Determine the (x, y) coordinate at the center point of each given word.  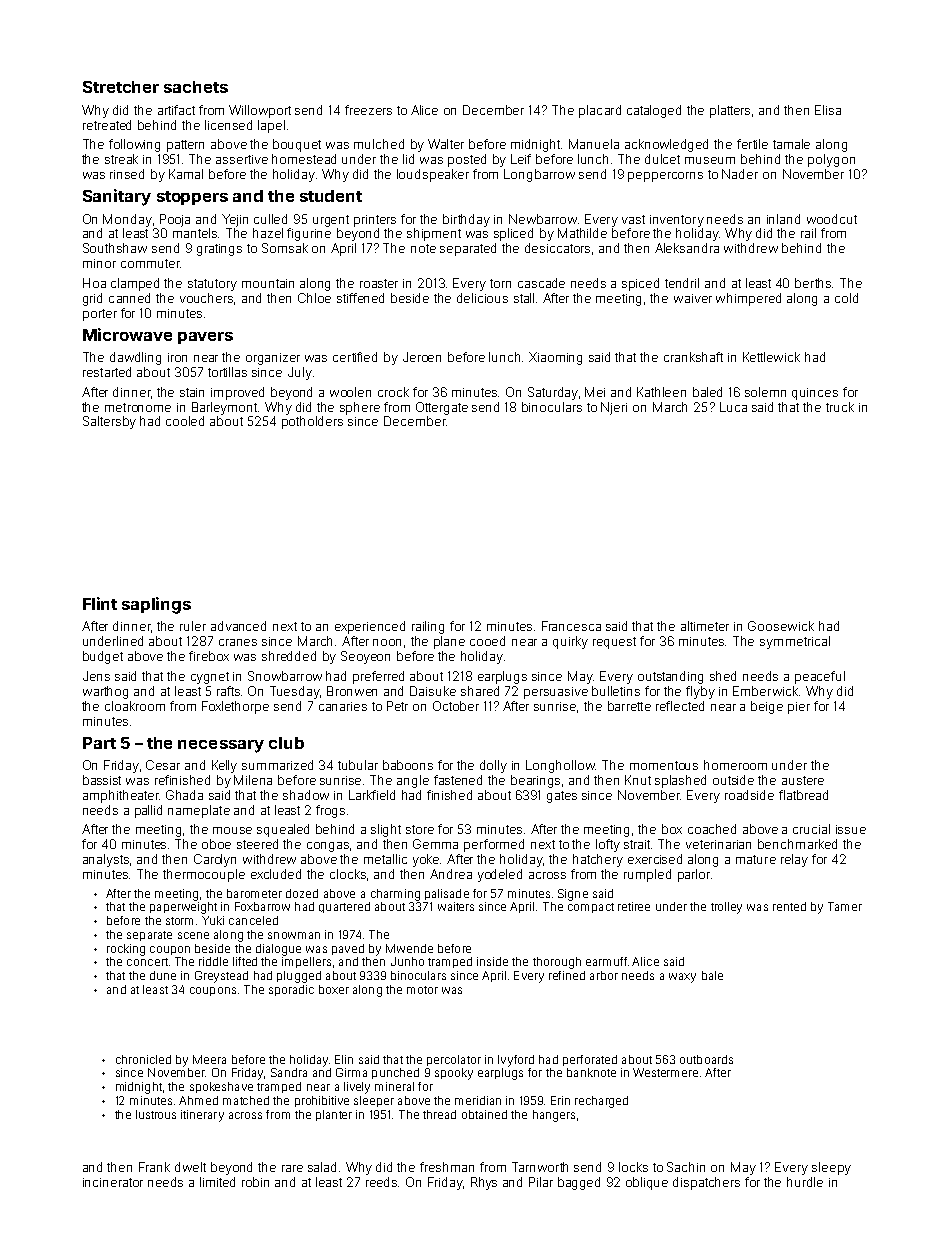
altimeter (705, 626)
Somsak (285, 248)
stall (524, 298)
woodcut (832, 219)
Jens (96, 676)
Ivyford (516, 1061)
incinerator (113, 1182)
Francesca (571, 626)
